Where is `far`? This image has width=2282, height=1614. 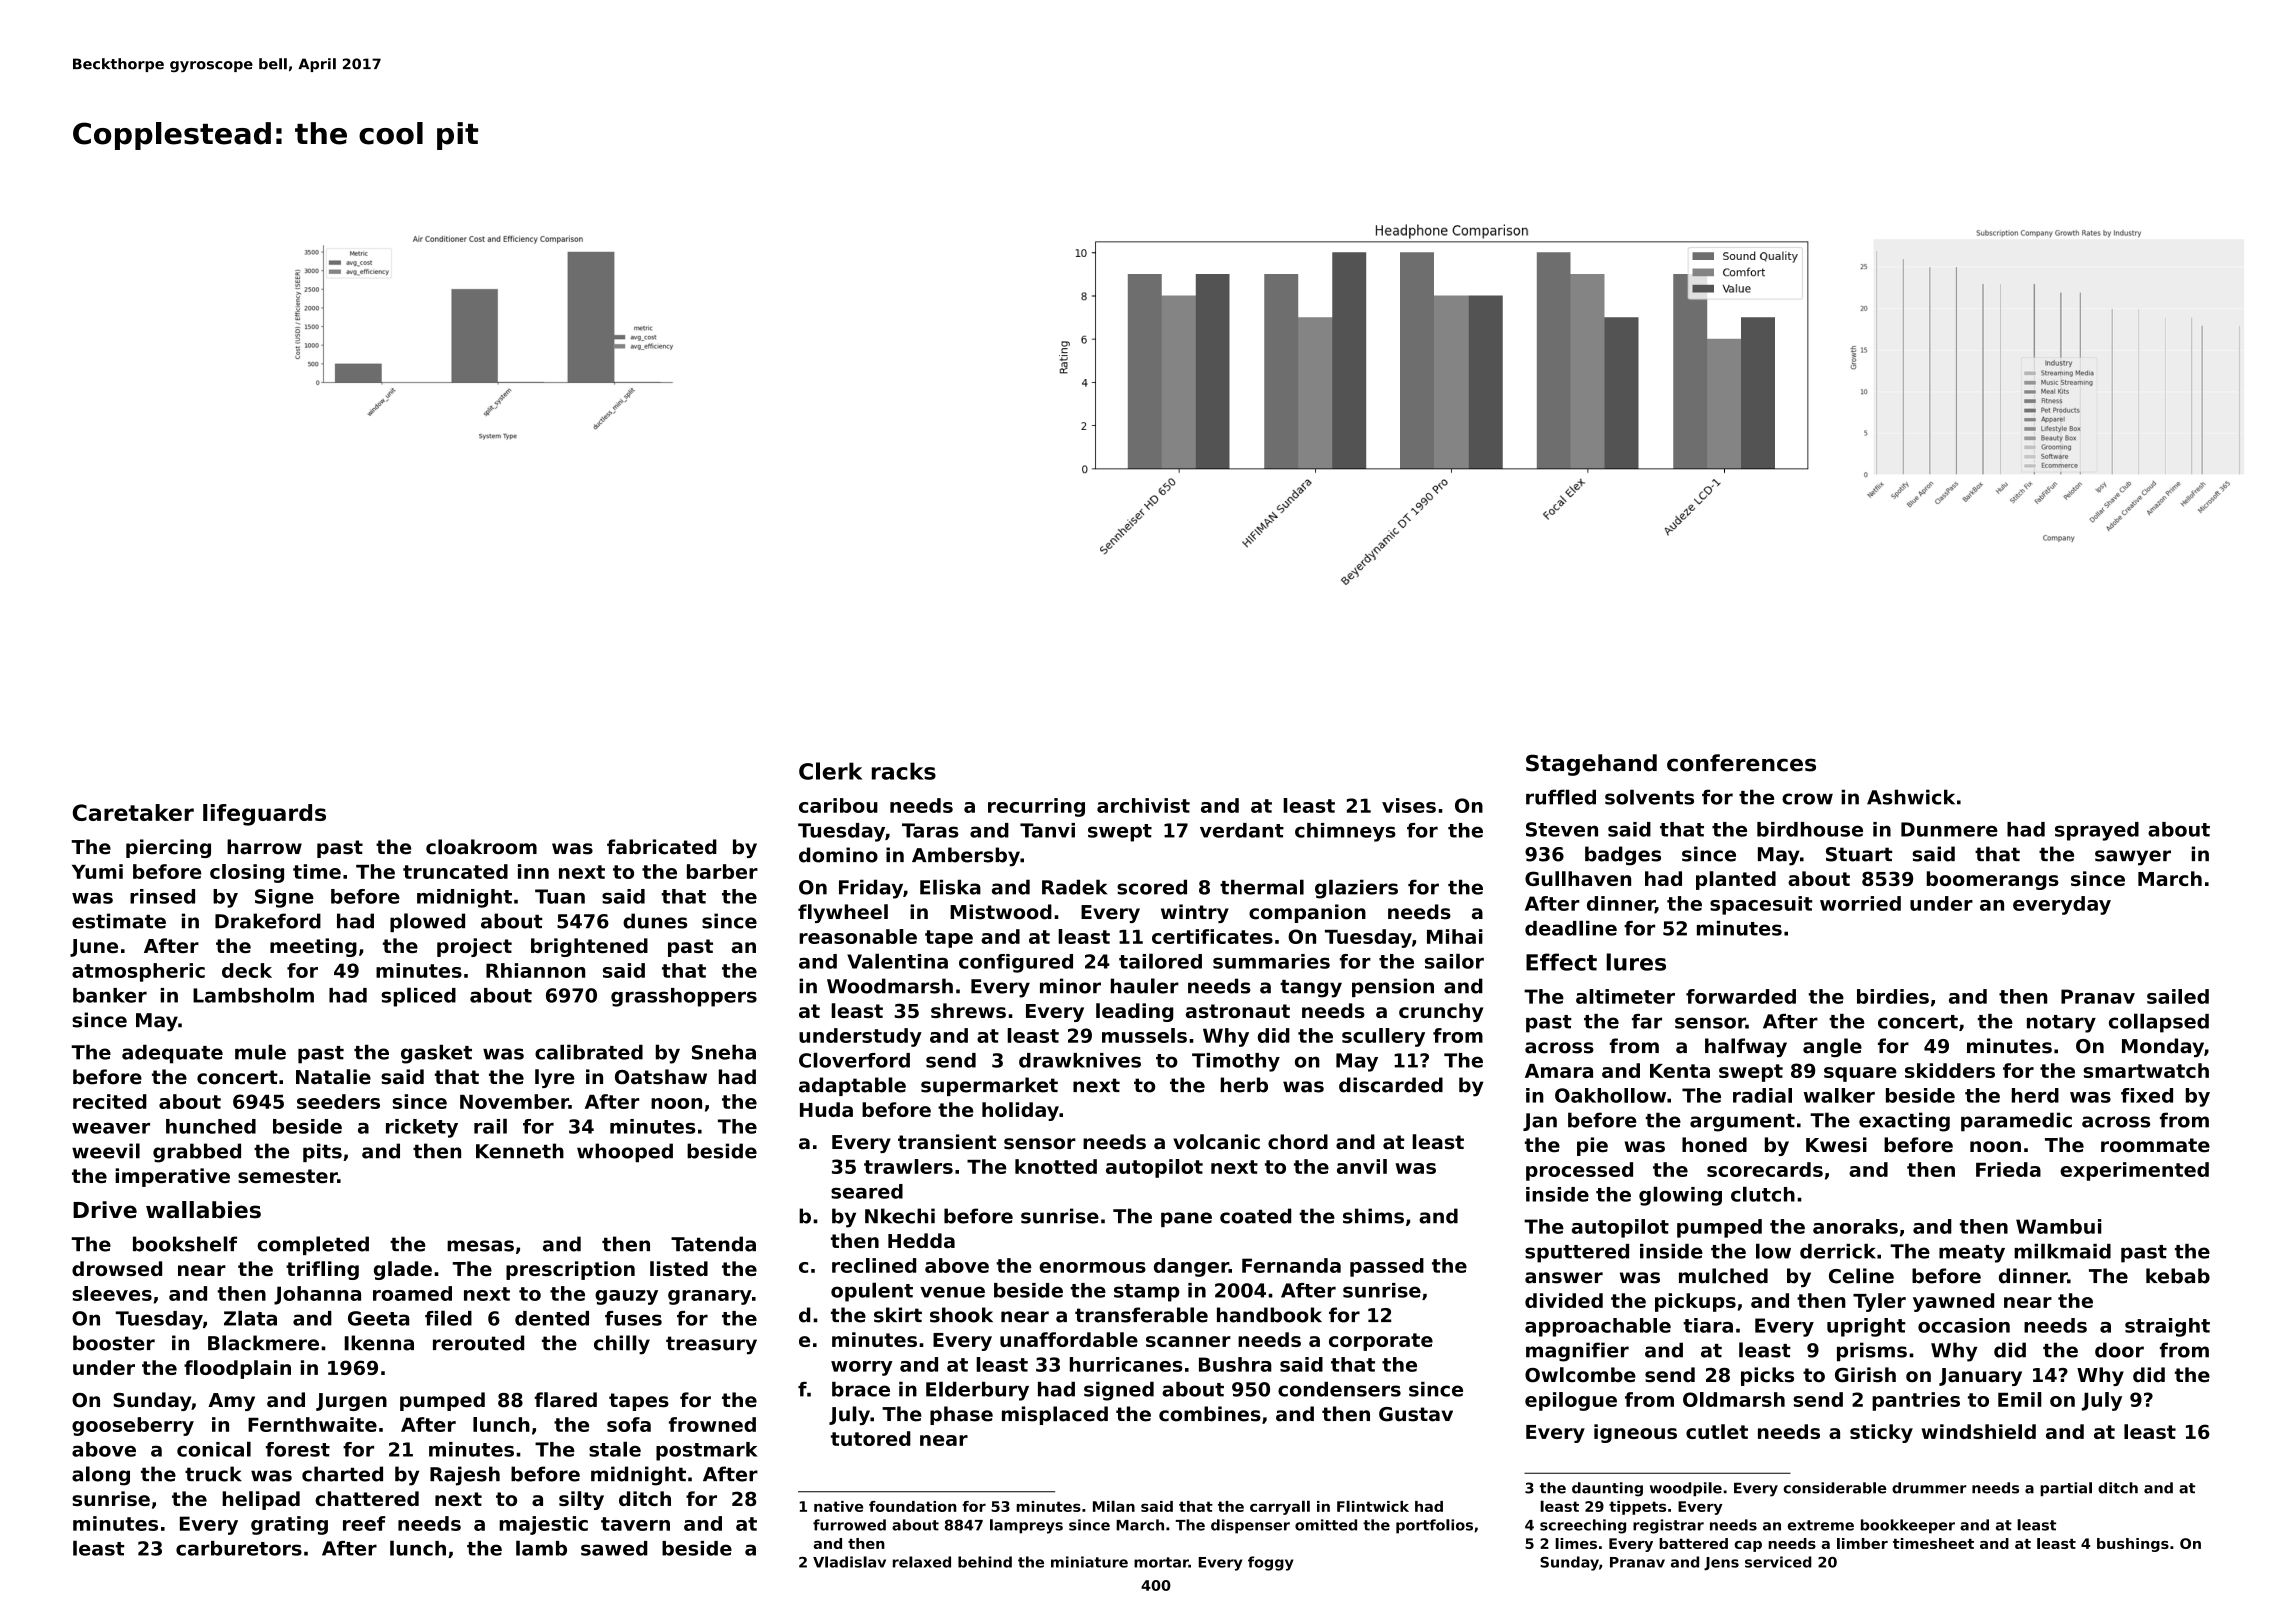
far is located at coordinates (1647, 1021).
